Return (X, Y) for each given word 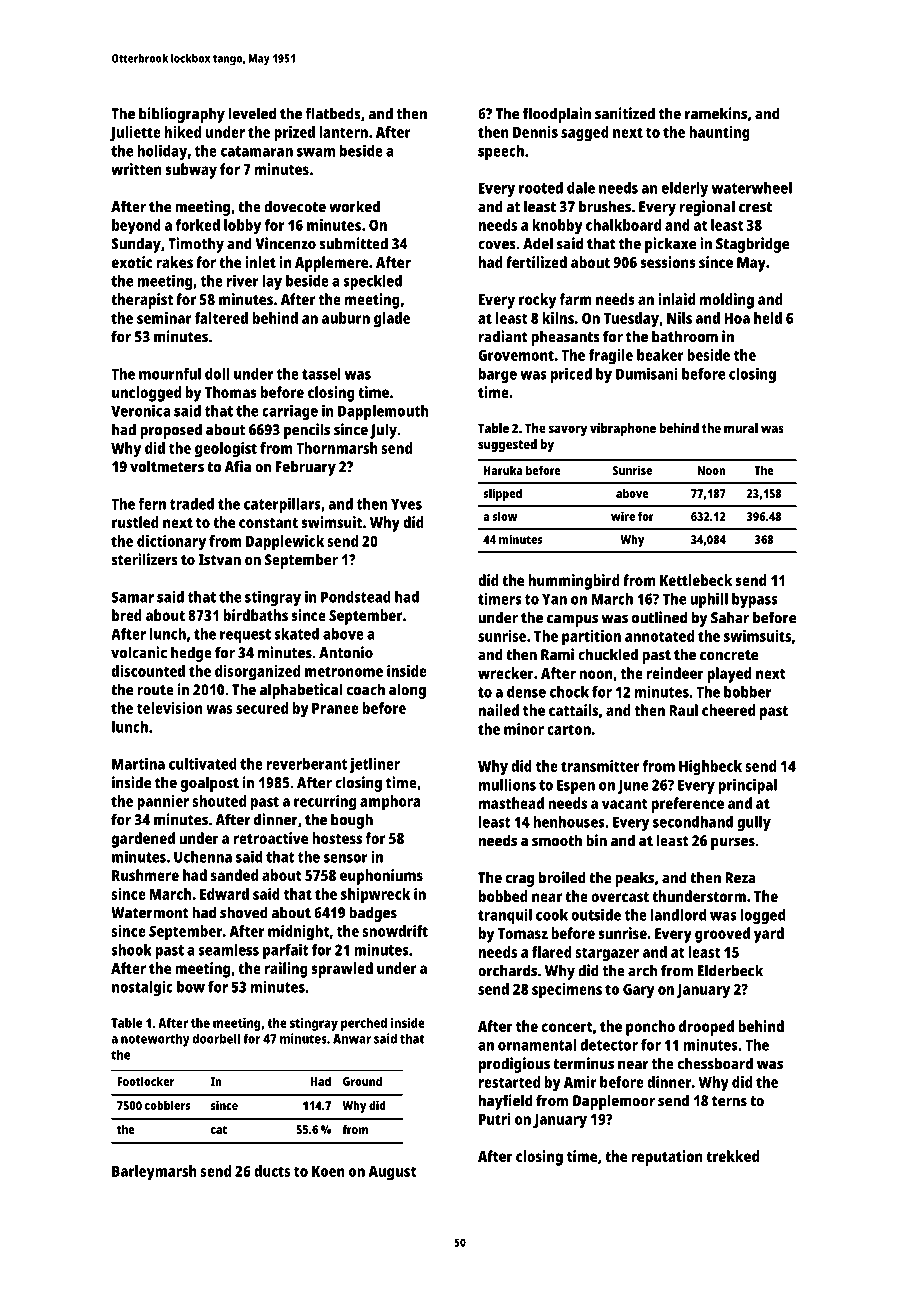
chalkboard (623, 225)
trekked (732, 1156)
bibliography (182, 115)
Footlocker (145, 1081)
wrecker (506, 673)
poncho (650, 1028)
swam (316, 152)
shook (131, 950)
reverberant (307, 764)
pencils (307, 431)
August (392, 1173)
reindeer (675, 673)
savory (568, 430)
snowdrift (395, 931)
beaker (660, 355)
